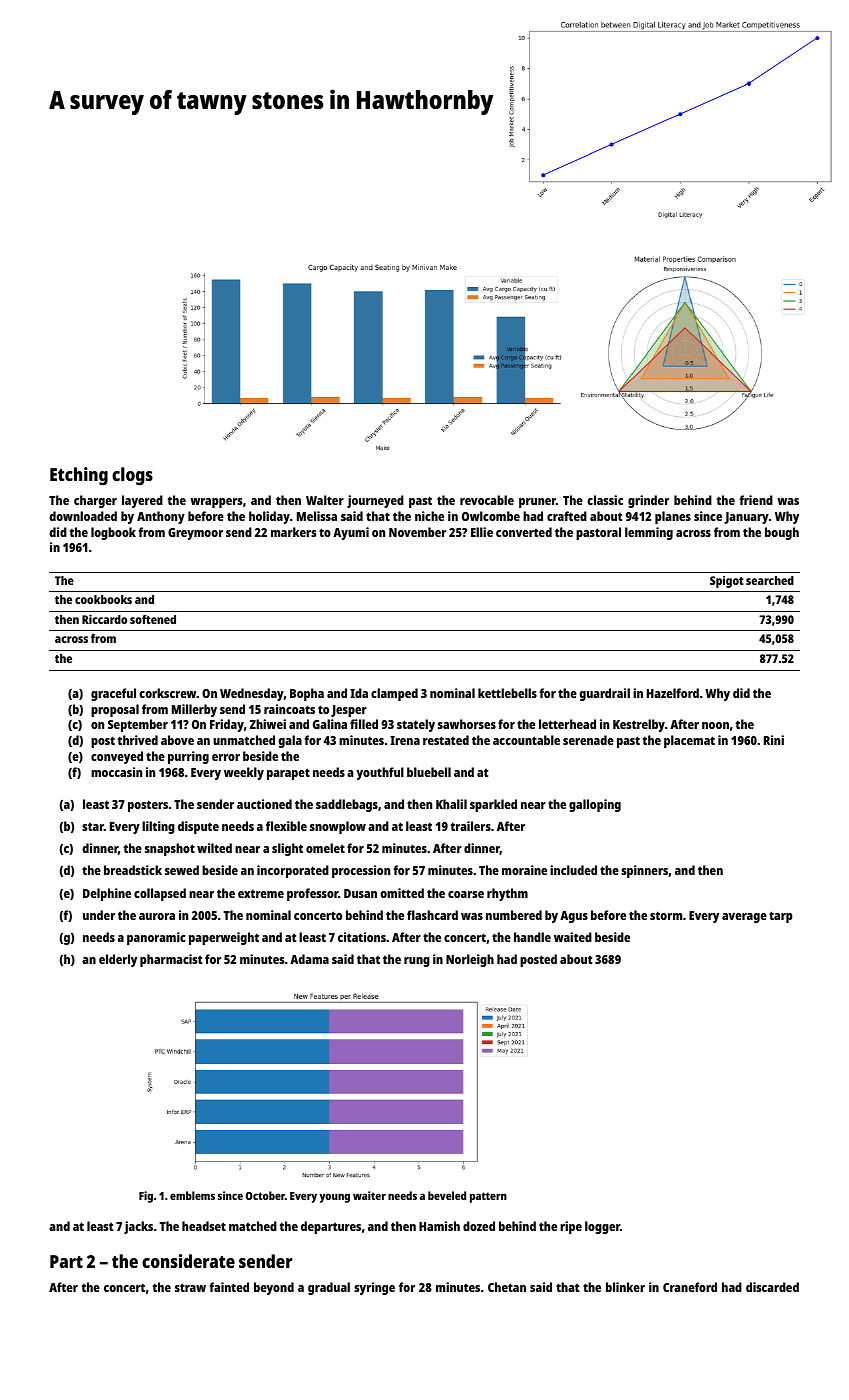  Describe the element at coordinates (781, 917) in the document. I see `tarp` at that location.
